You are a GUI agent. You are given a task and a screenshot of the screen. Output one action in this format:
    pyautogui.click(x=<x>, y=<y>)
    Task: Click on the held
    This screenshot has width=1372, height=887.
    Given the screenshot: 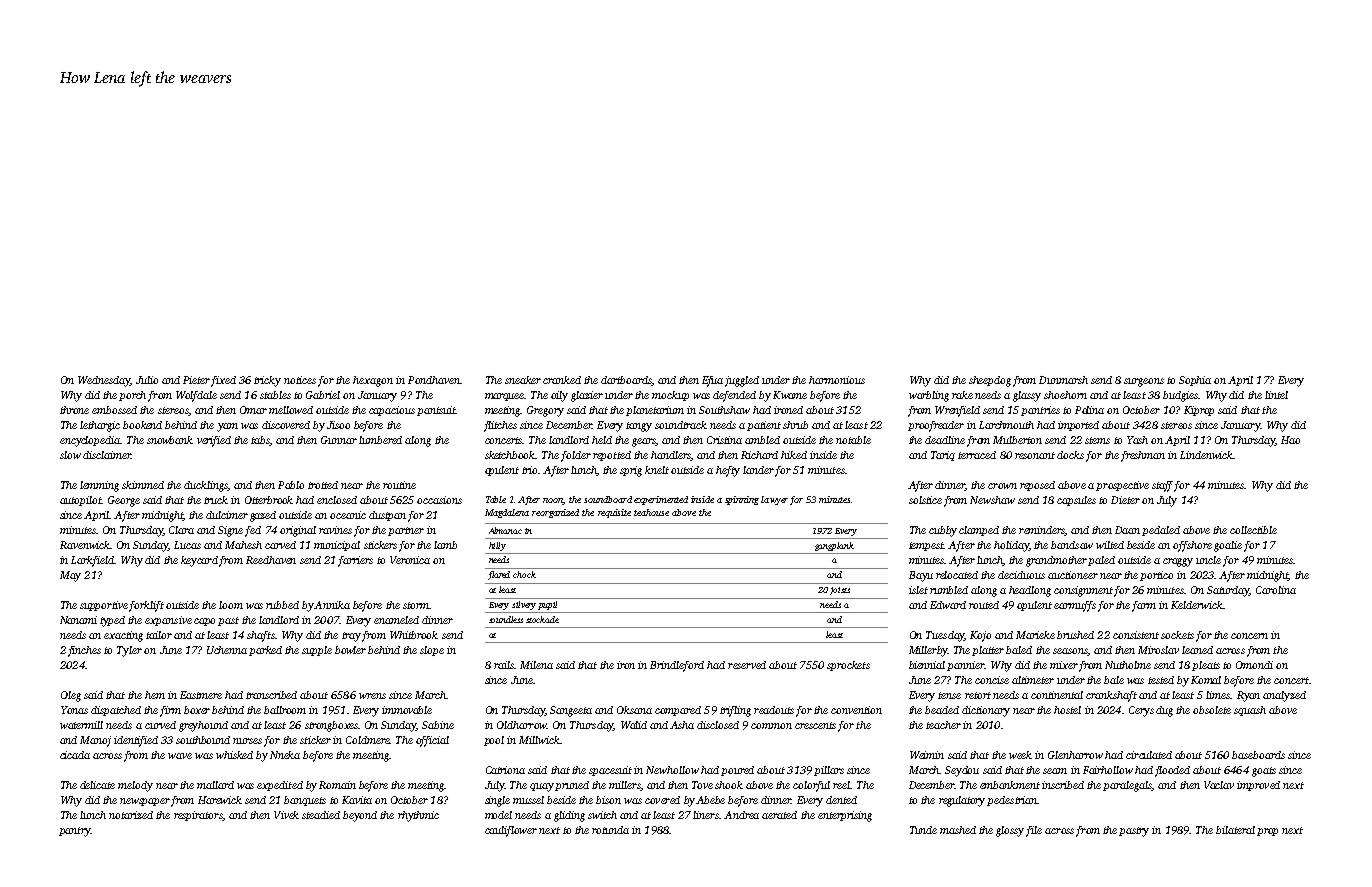 What is the action you would take?
    pyautogui.click(x=602, y=440)
